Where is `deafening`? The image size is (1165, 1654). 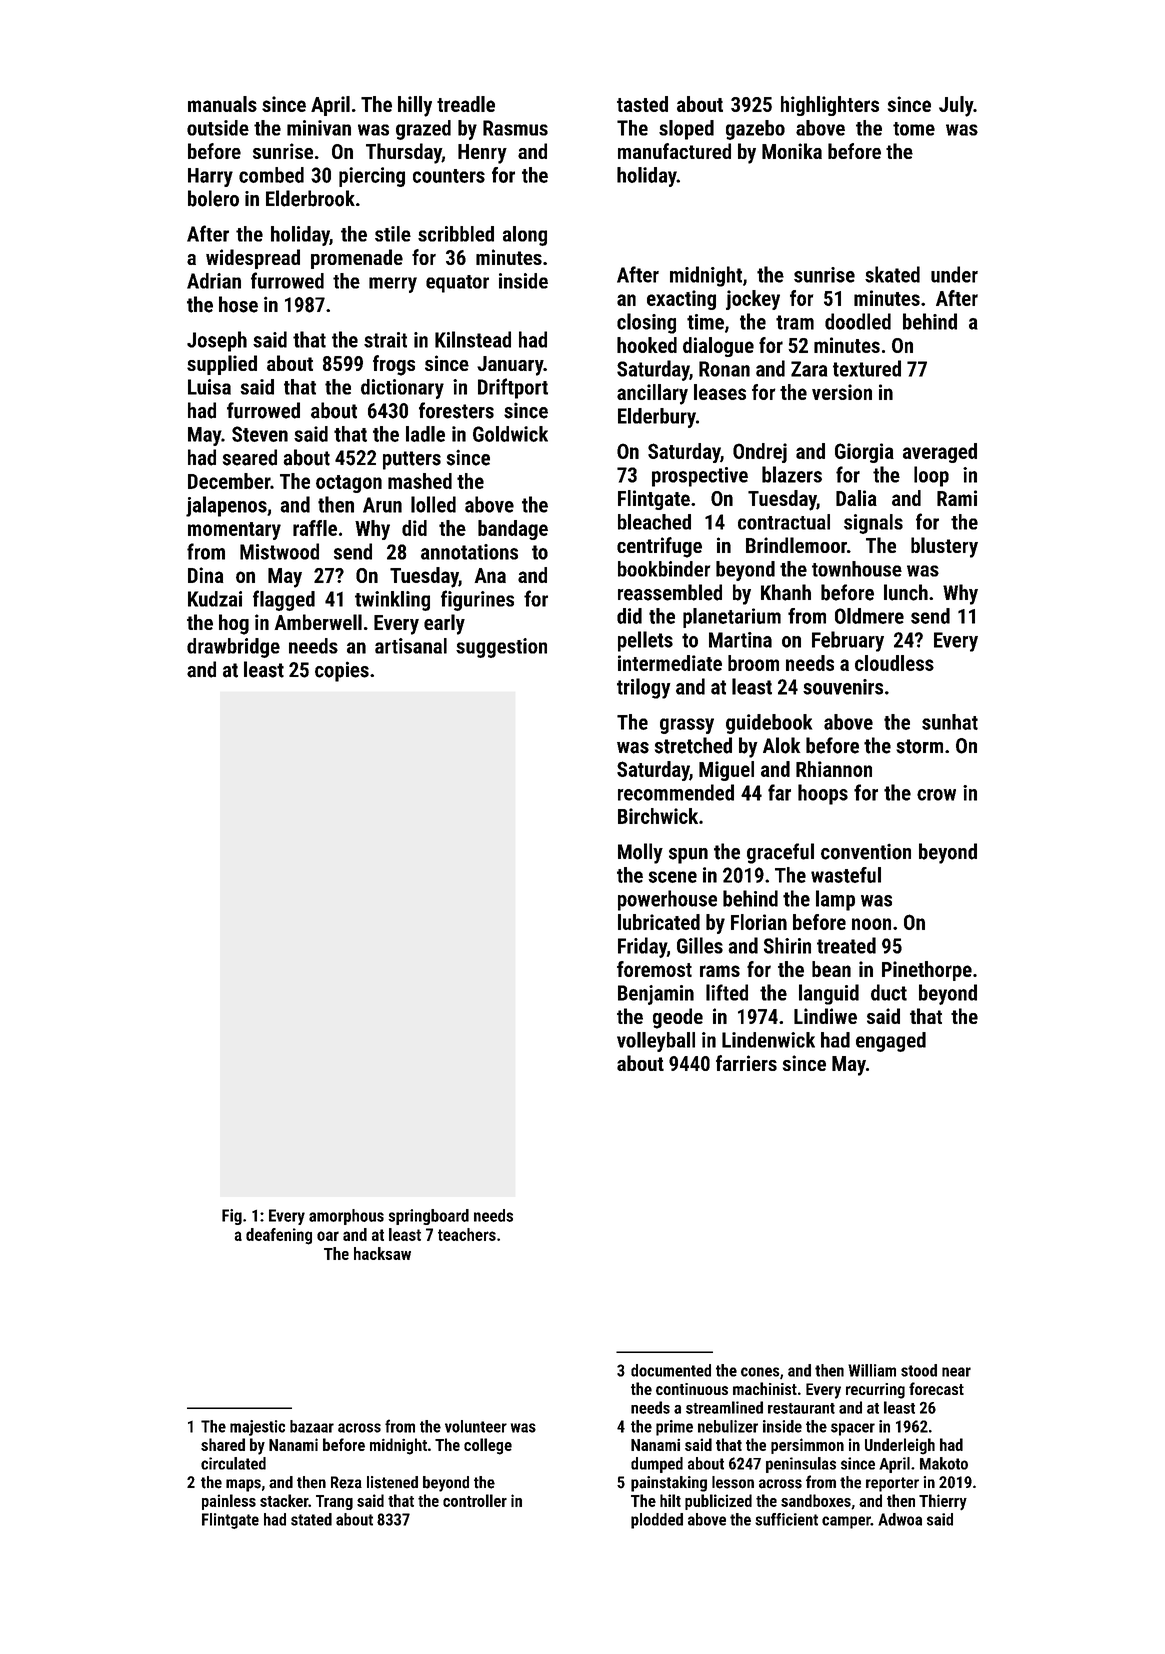
deafening is located at coordinates (279, 1236).
